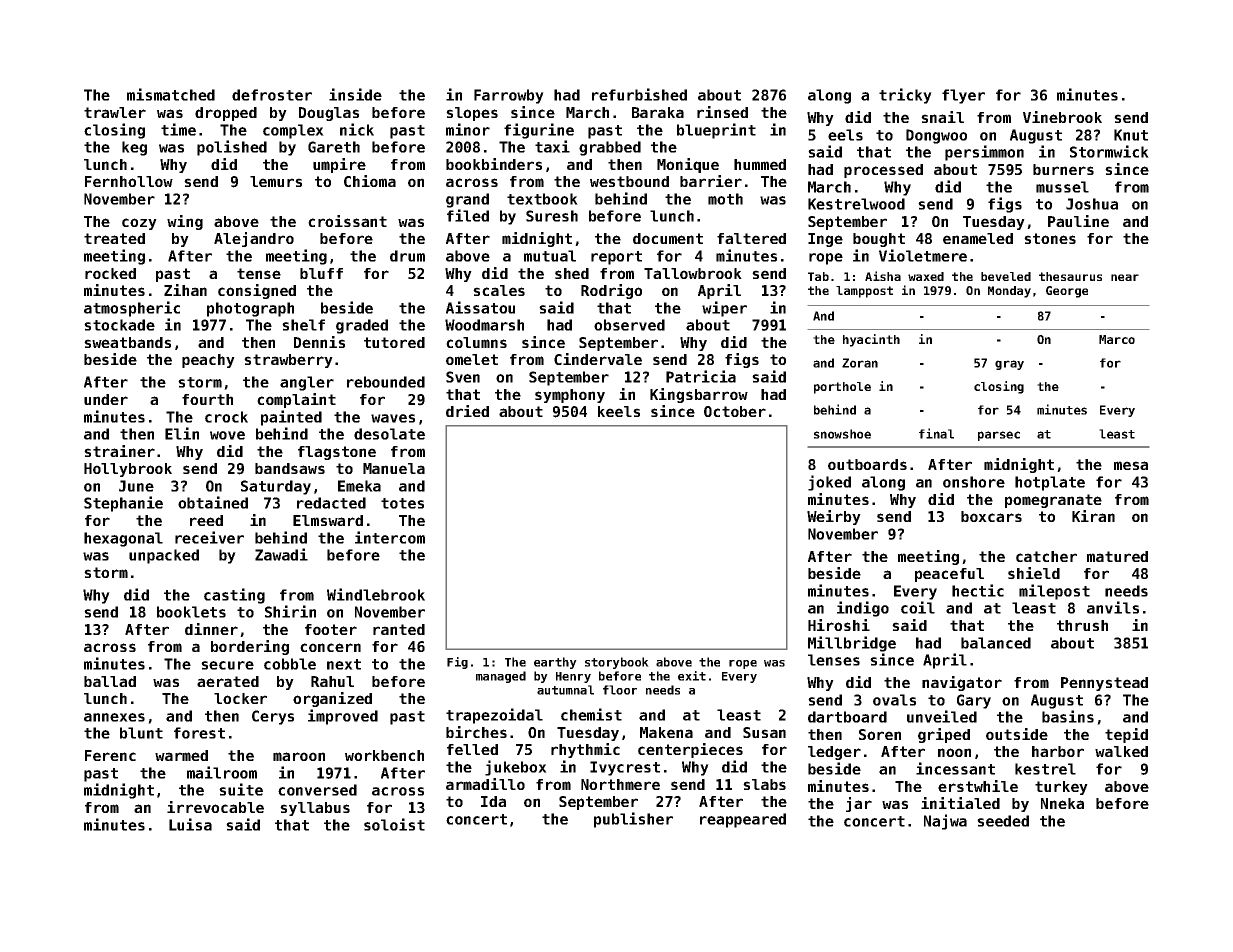 The height and width of the page is (952, 1233). Describe the element at coordinates (658, 112) in the page. I see `Baraka` at that location.
